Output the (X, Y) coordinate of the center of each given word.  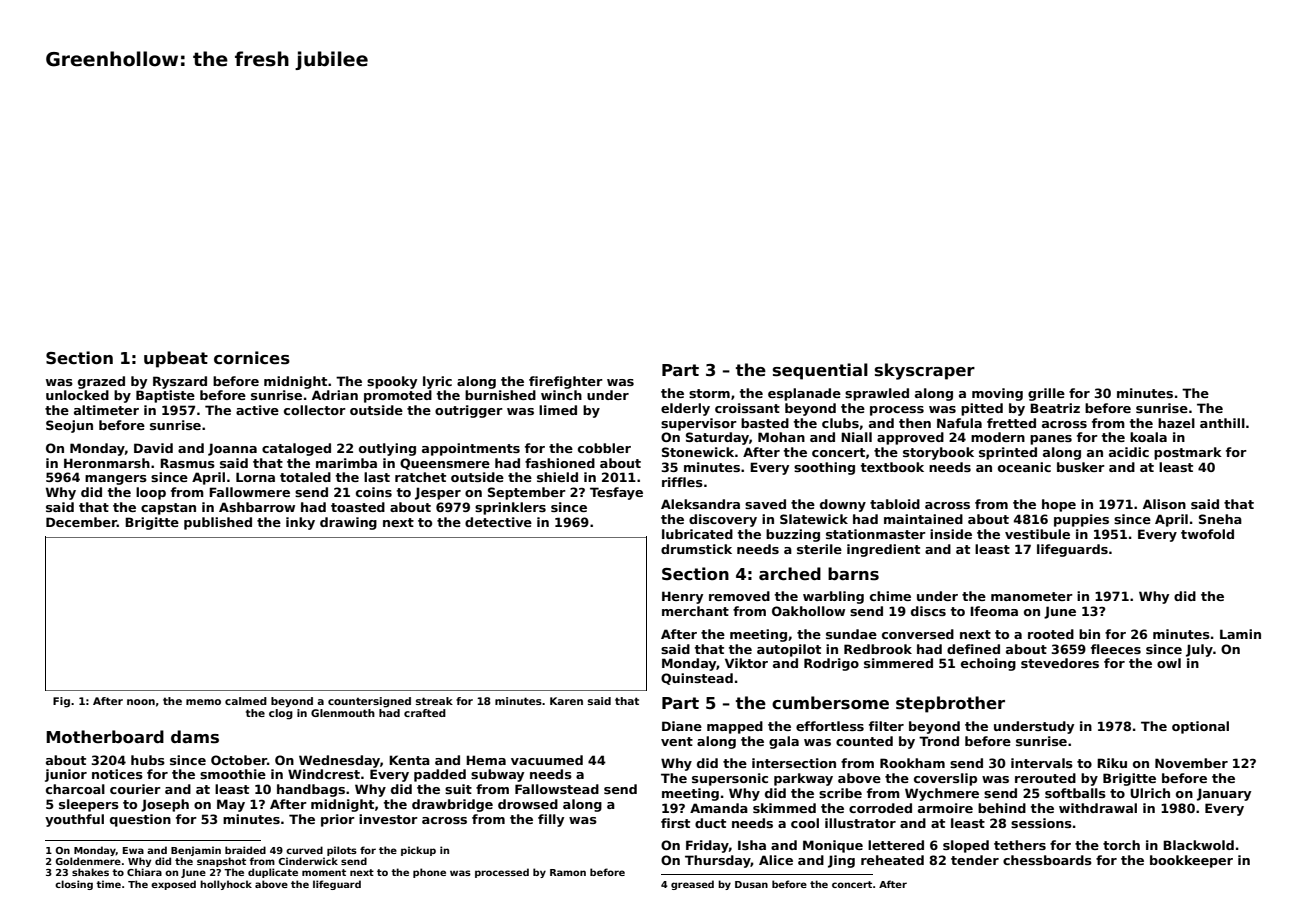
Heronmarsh (107, 463)
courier (135, 789)
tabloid (895, 504)
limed (558, 410)
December (81, 522)
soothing (824, 468)
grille (1046, 394)
